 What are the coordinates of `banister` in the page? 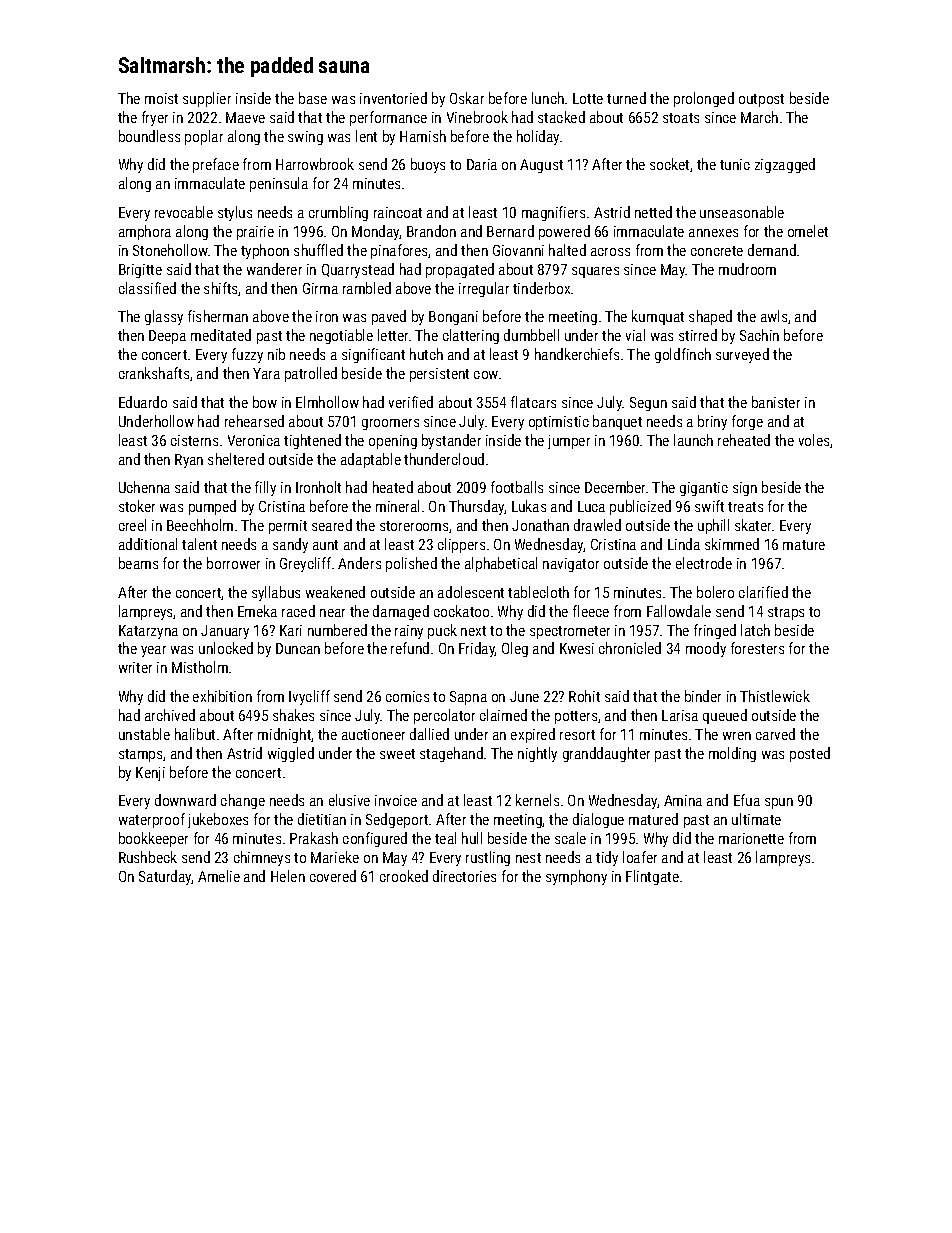 It's located at (776, 402).
